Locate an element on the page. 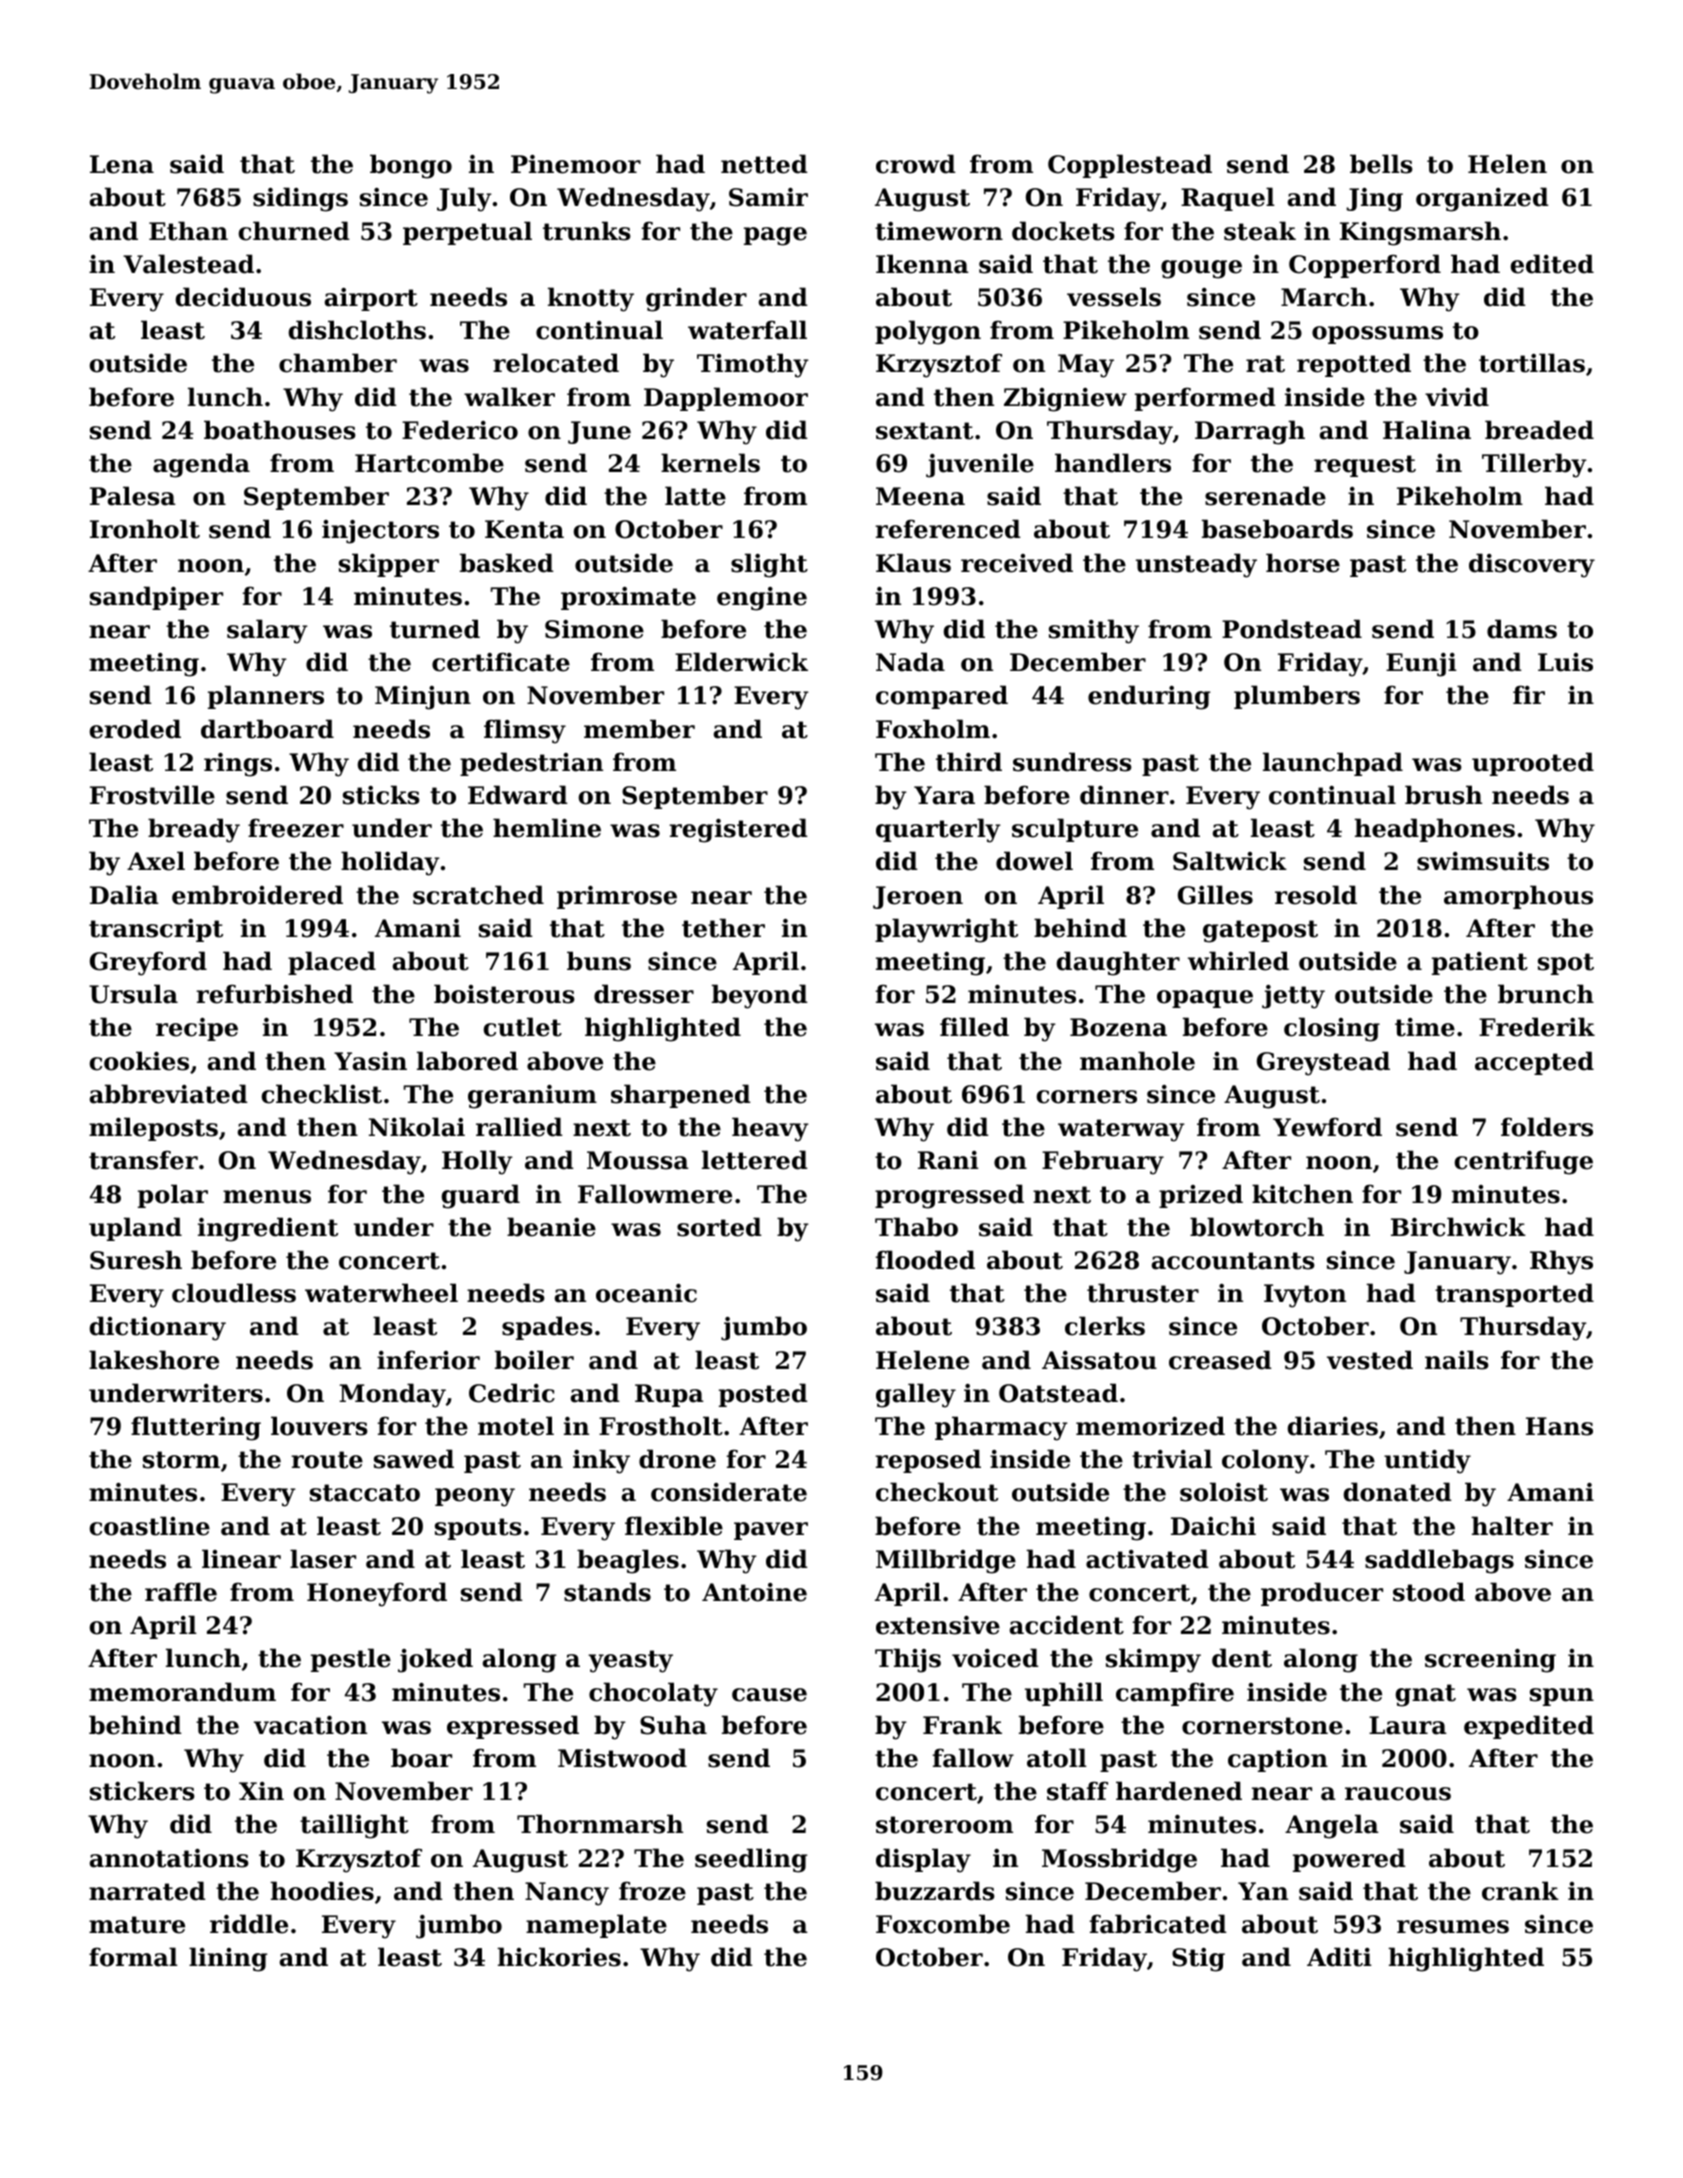  Foxcombe is located at coordinates (943, 1924).
